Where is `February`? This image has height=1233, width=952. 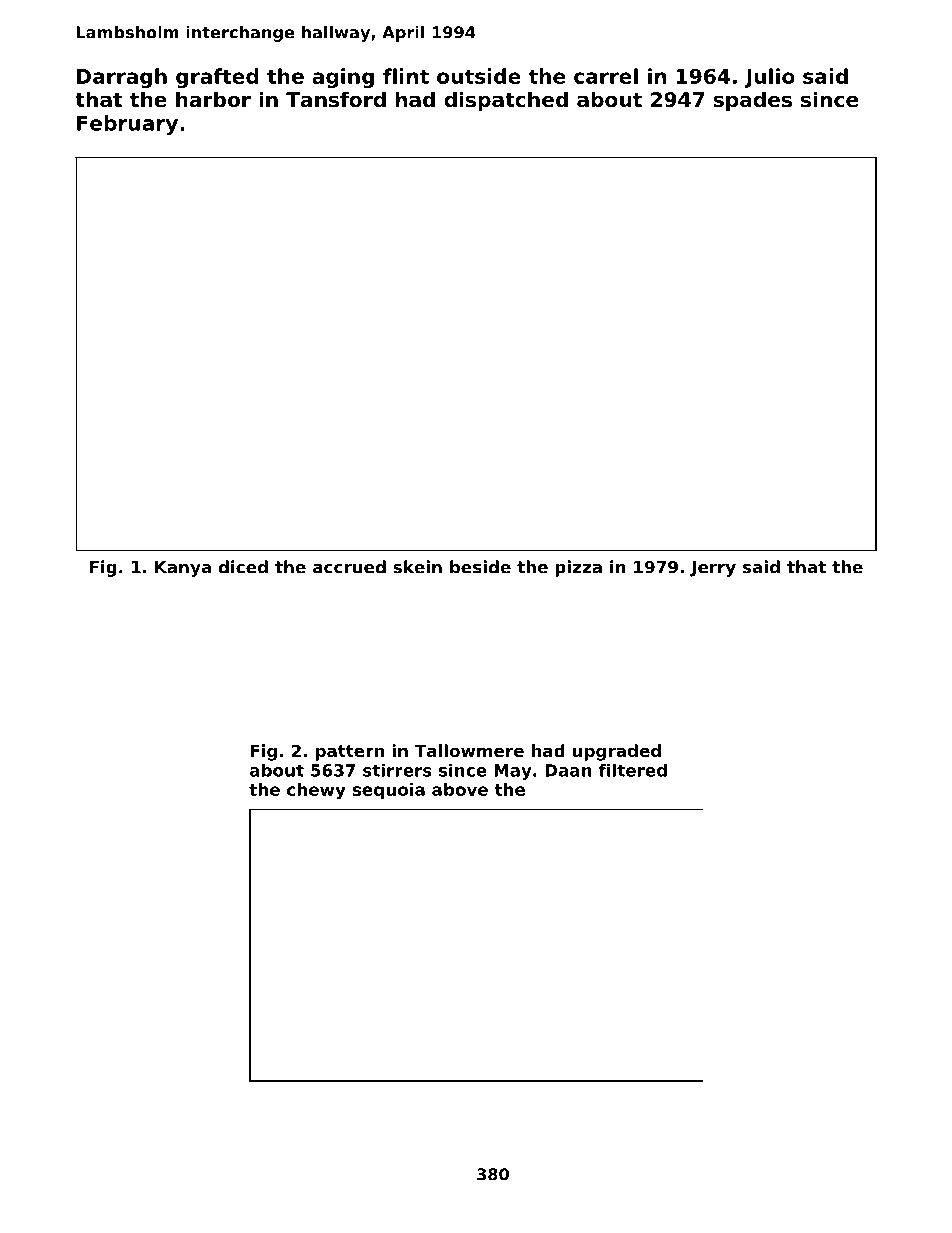 February is located at coordinates (127, 125).
